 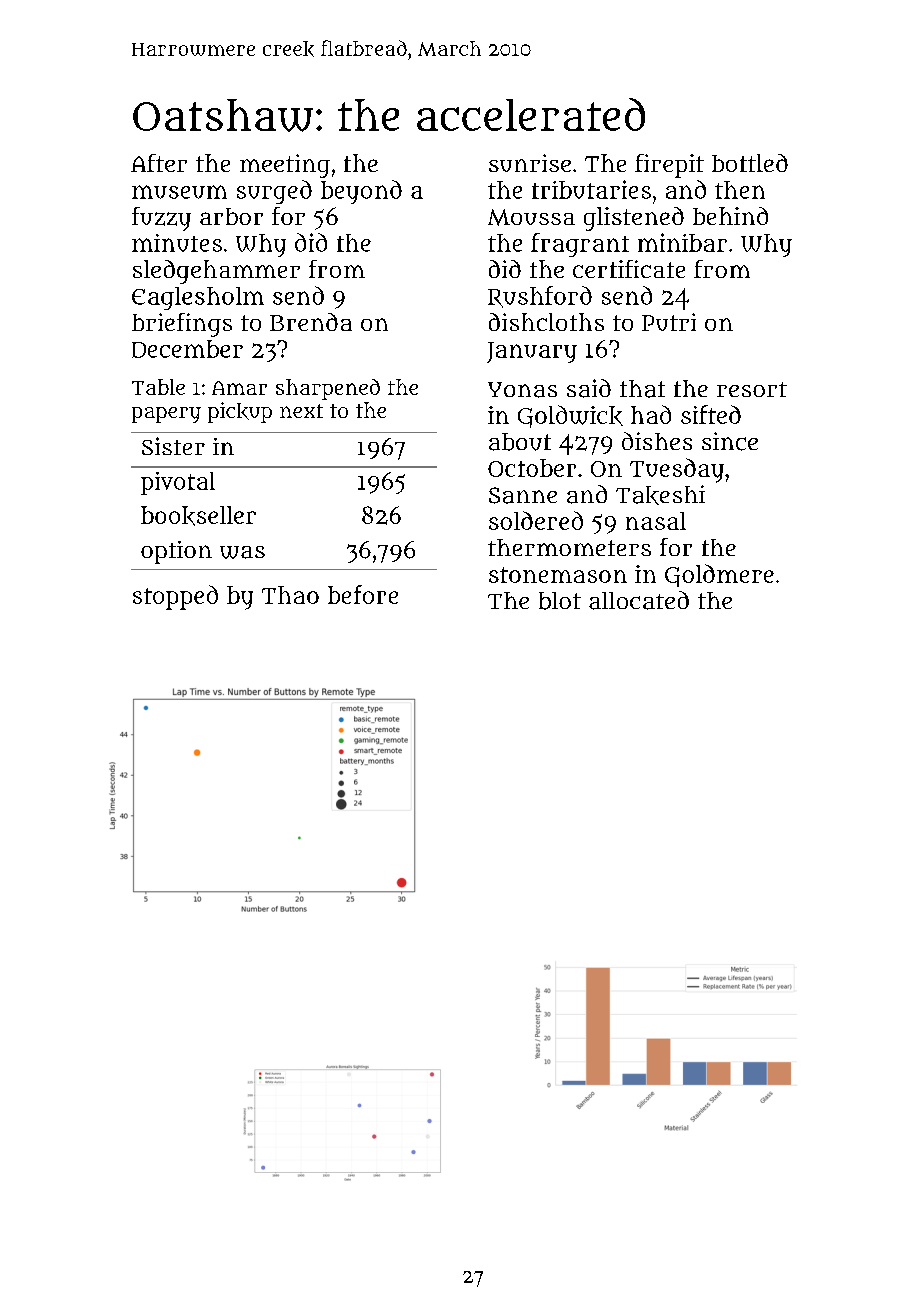 I want to click on next, so click(x=301, y=411).
